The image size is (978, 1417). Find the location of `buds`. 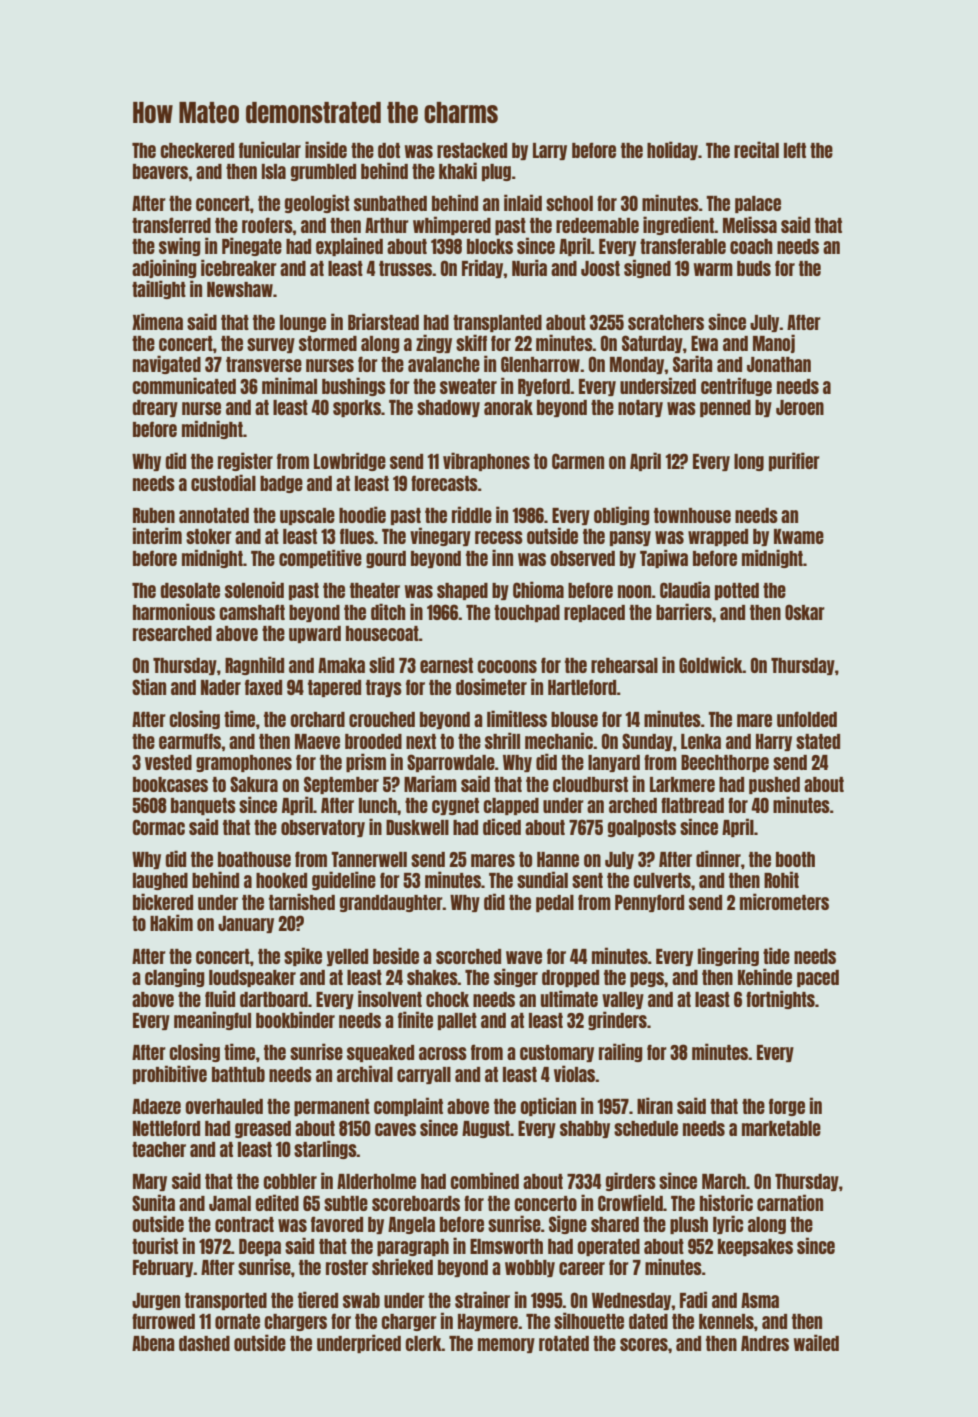

buds is located at coordinates (754, 268).
